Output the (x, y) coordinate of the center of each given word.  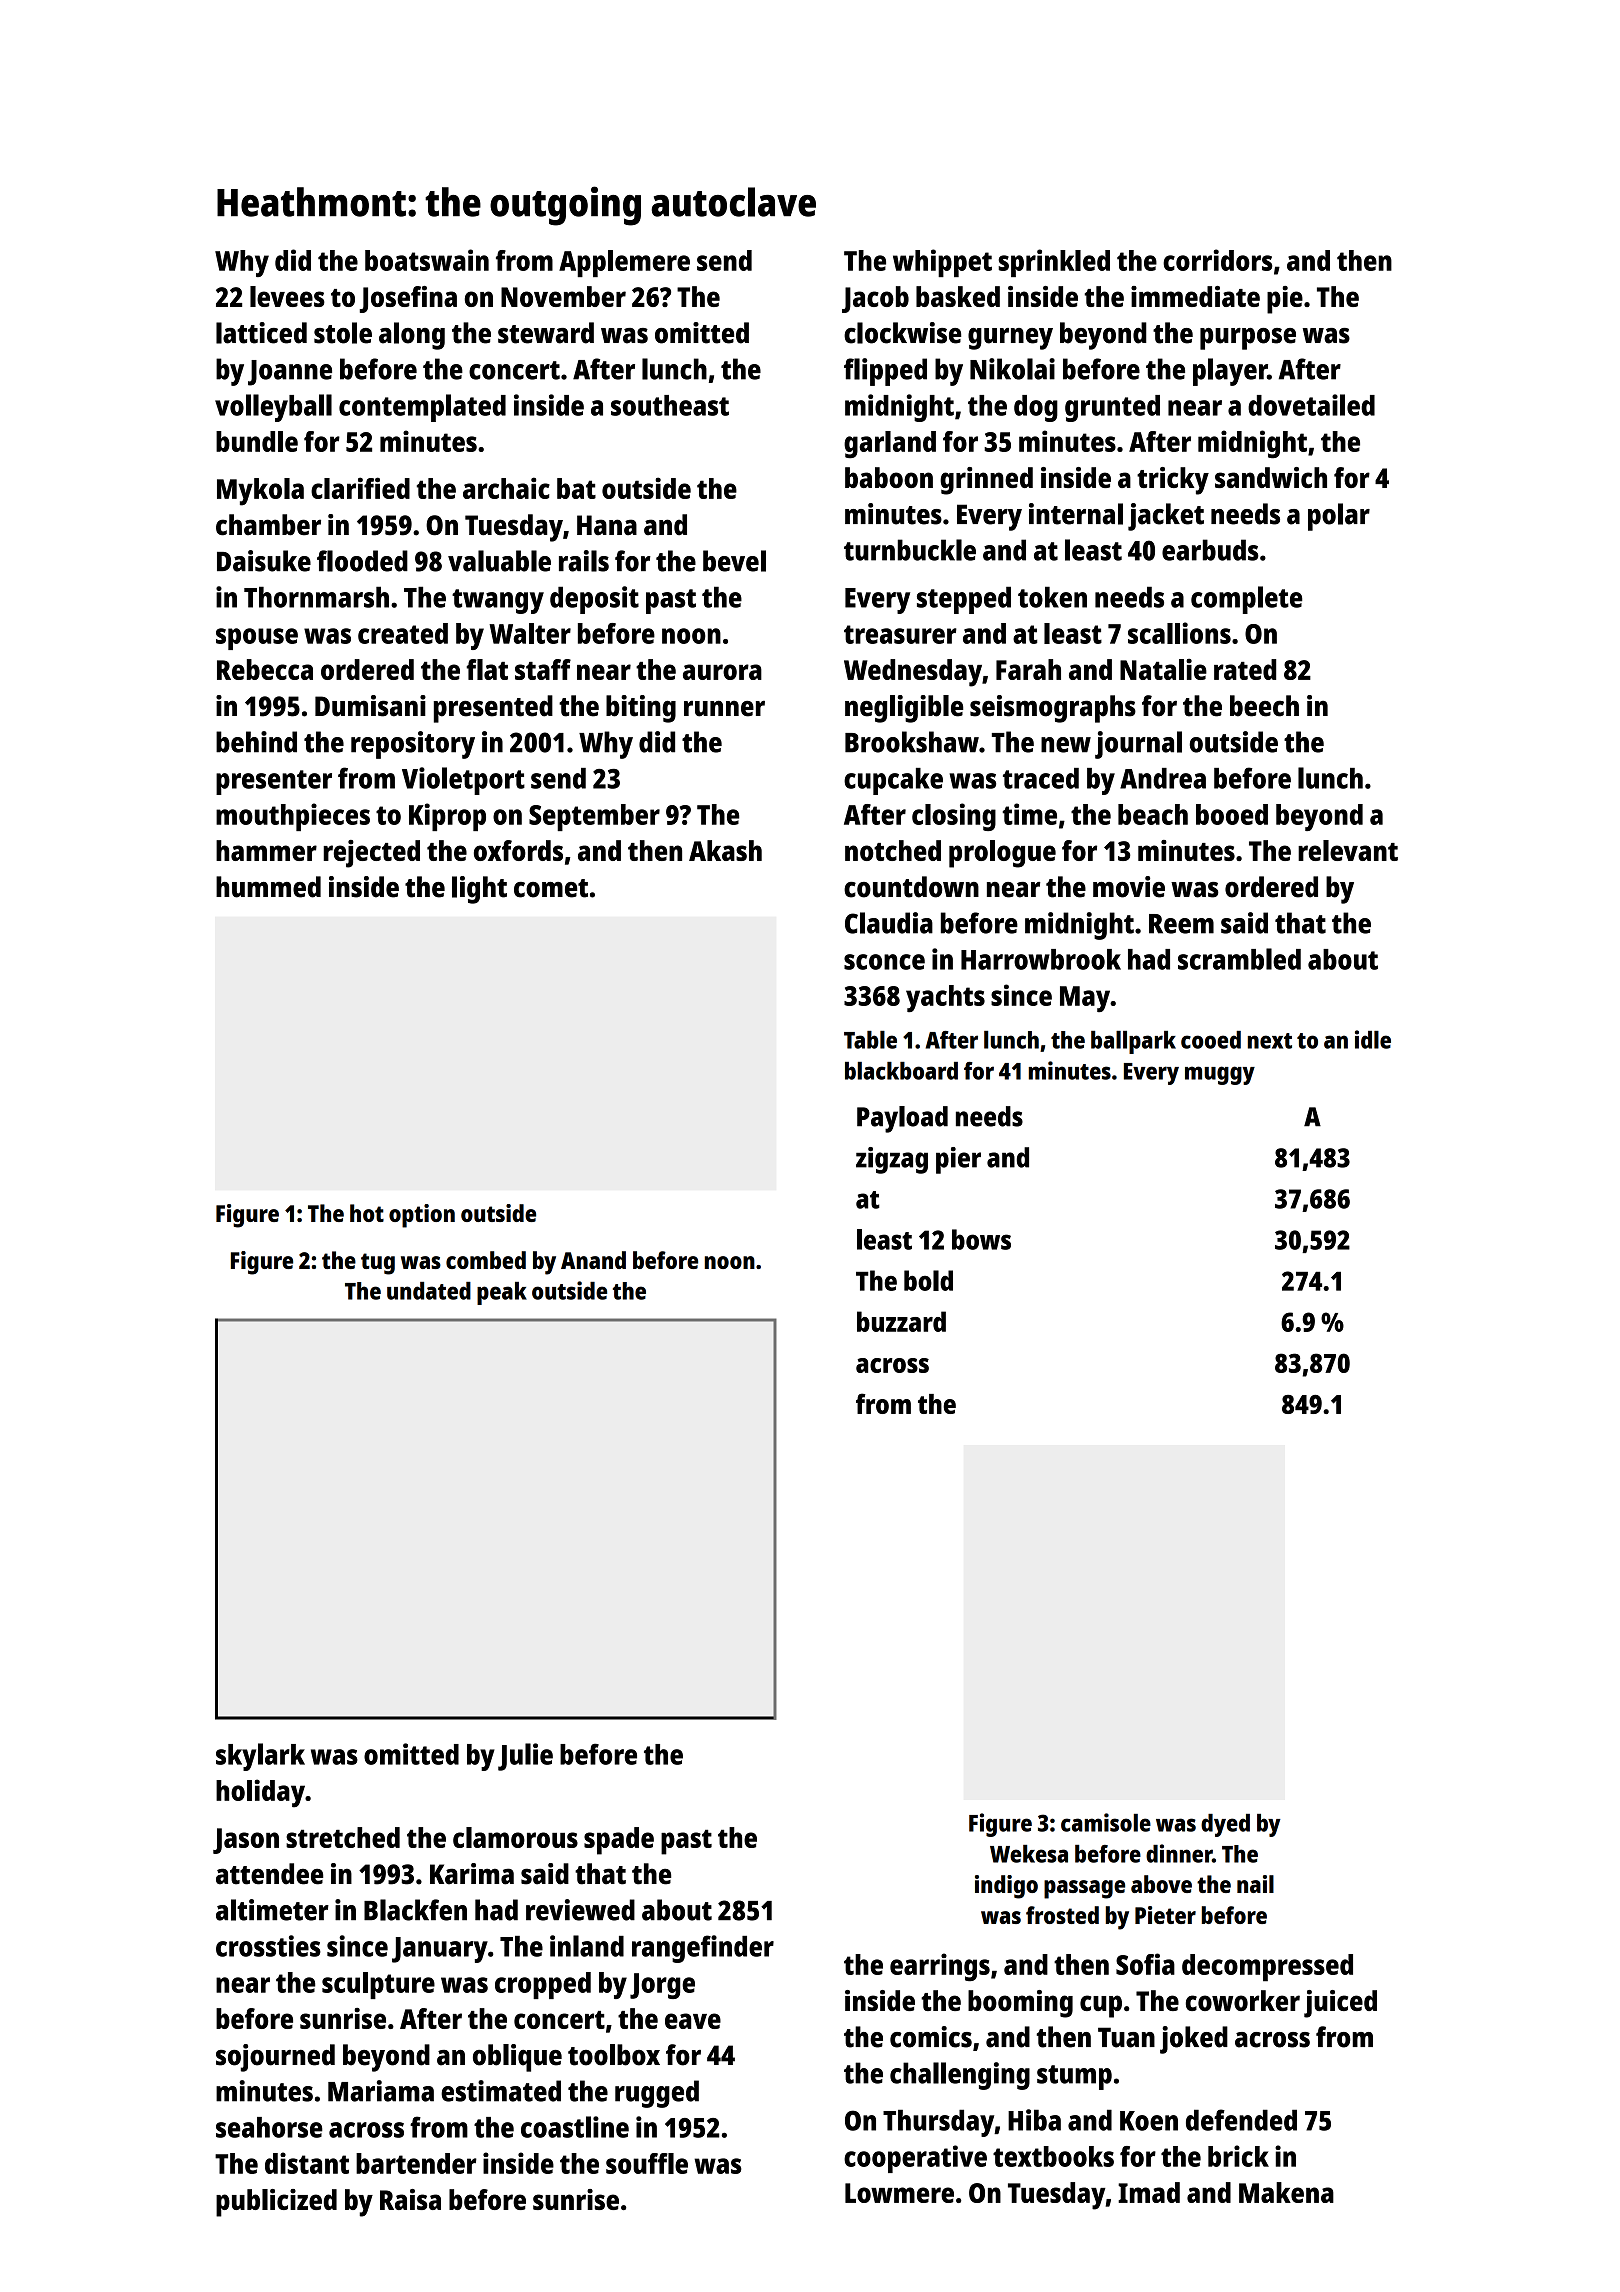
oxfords (518, 850)
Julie (525, 1757)
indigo (1006, 1887)
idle (1373, 1039)
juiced (1340, 2004)
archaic (506, 488)
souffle (647, 2163)
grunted (1112, 408)
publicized (276, 2203)
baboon (889, 477)
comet (551, 888)
